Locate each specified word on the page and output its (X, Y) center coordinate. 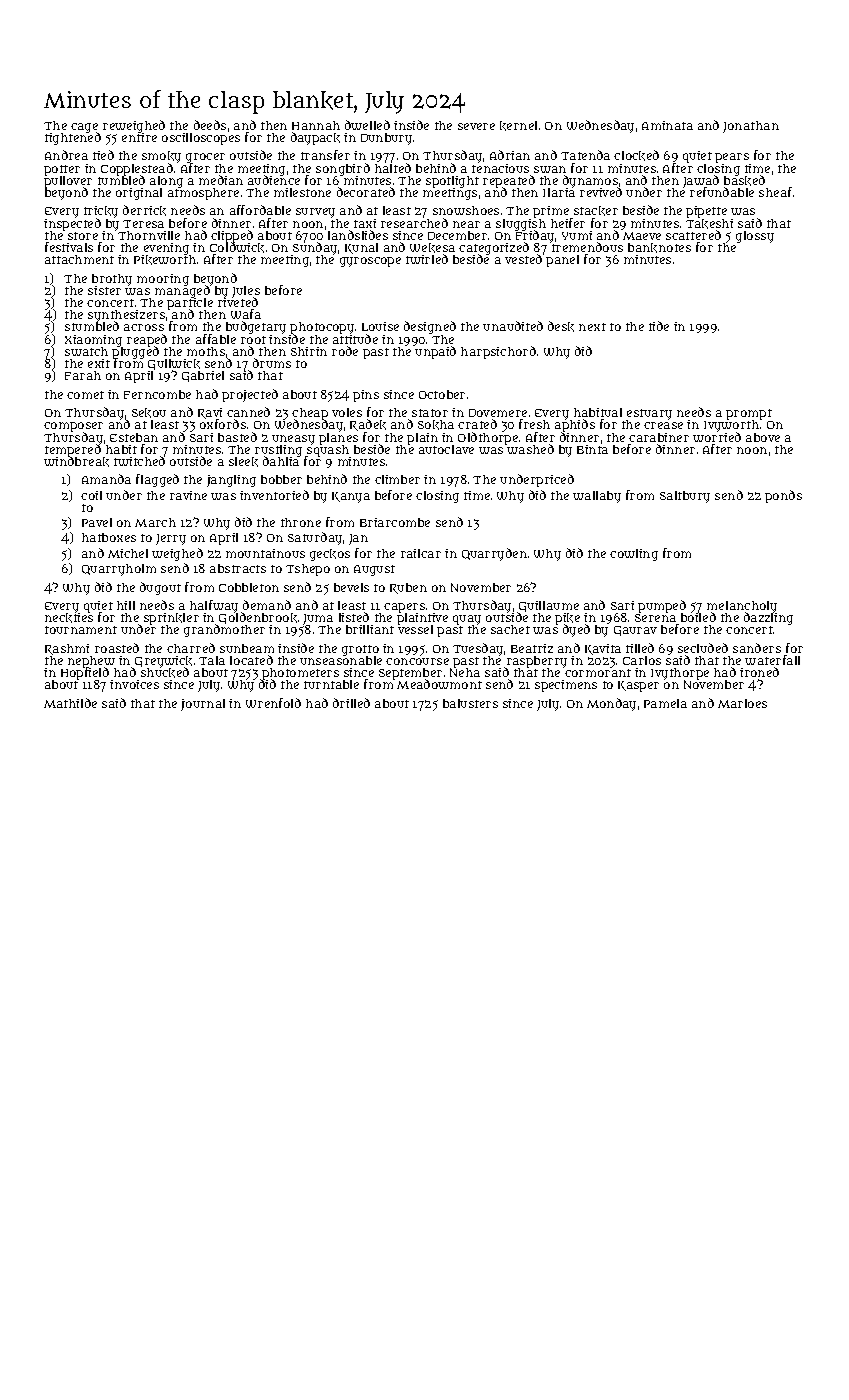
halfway (214, 606)
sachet (510, 629)
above (763, 437)
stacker (596, 211)
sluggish (521, 225)
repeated (509, 181)
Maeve (642, 236)
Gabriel (203, 376)
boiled (698, 617)
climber (397, 479)
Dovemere (498, 413)
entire (139, 137)
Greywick (163, 662)
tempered (73, 451)
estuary (649, 415)
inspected (72, 225)
